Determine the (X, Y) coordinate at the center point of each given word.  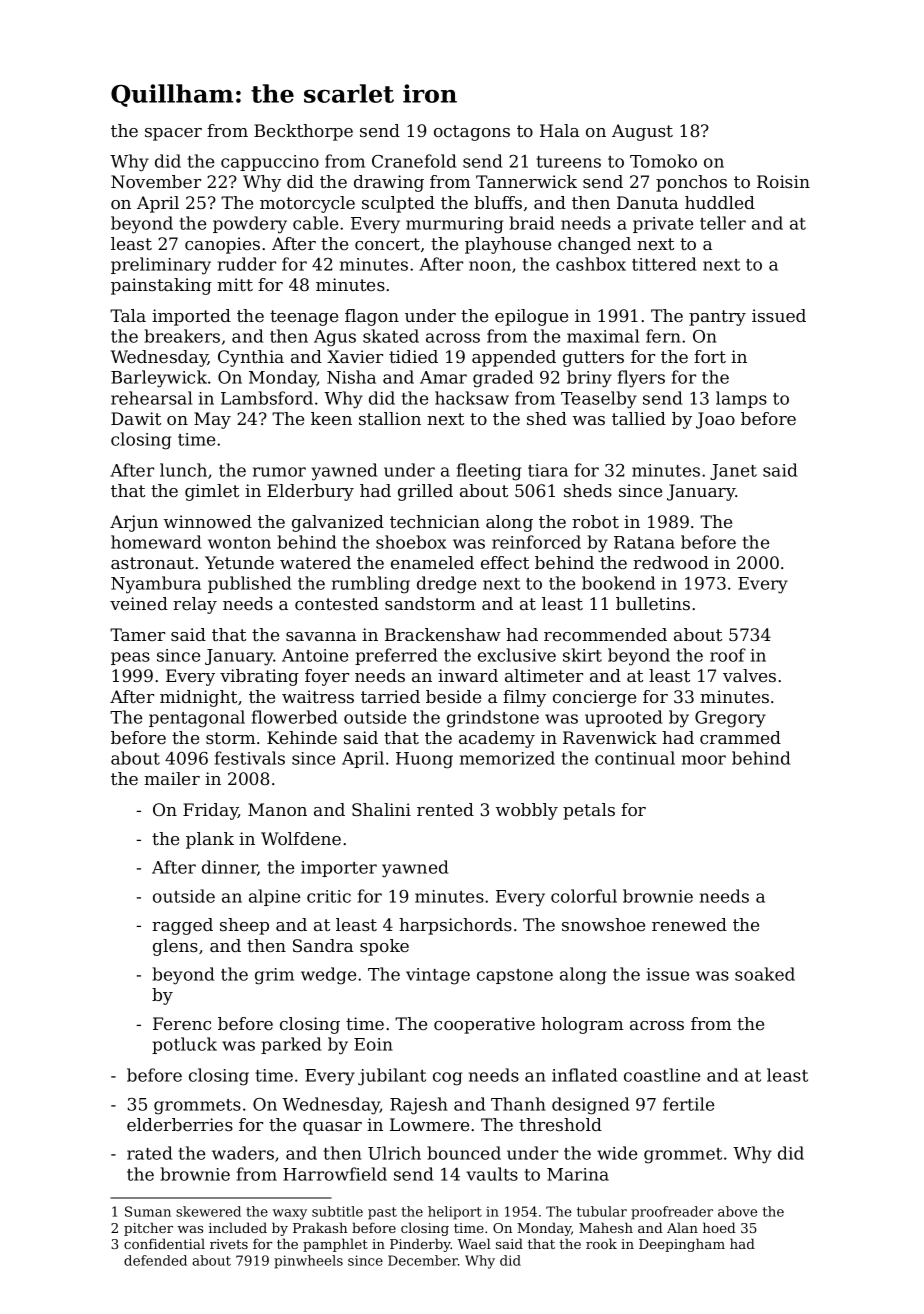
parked (291, 1045)
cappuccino (270, 163)
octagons (472, 133)
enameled (432, 562)
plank (210, 840)
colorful (584, 896)
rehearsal (151, 398)
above (737, 1211)
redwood (671, 562)
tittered (664, 264)
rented (445, 809)
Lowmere (429, 1124)
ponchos (691, 183)
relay (195, 605)
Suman (148, 1211)
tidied (413, 356)
